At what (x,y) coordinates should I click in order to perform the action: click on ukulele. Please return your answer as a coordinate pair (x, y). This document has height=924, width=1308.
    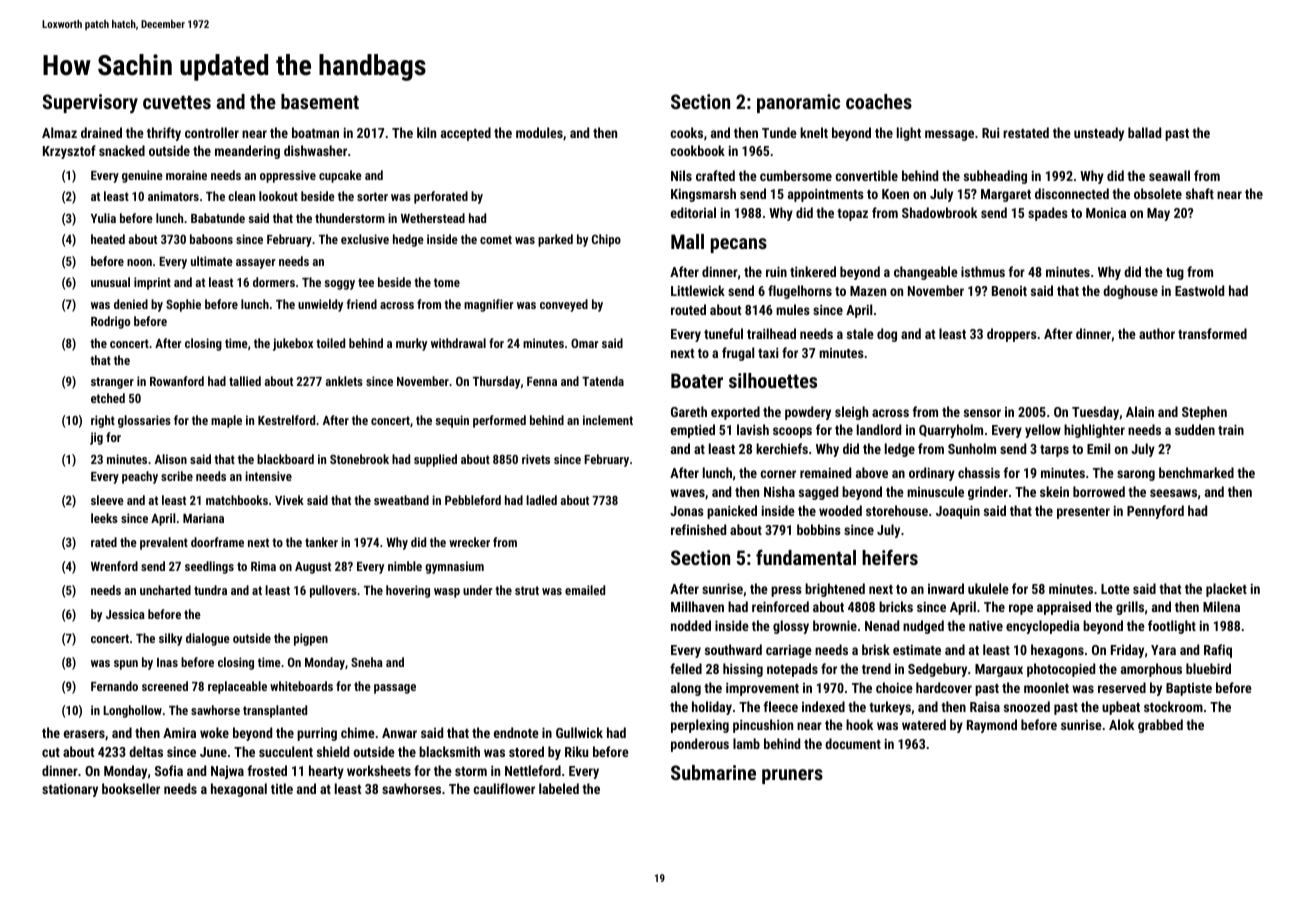
    Looking at the image, I should click on (988, 588).
